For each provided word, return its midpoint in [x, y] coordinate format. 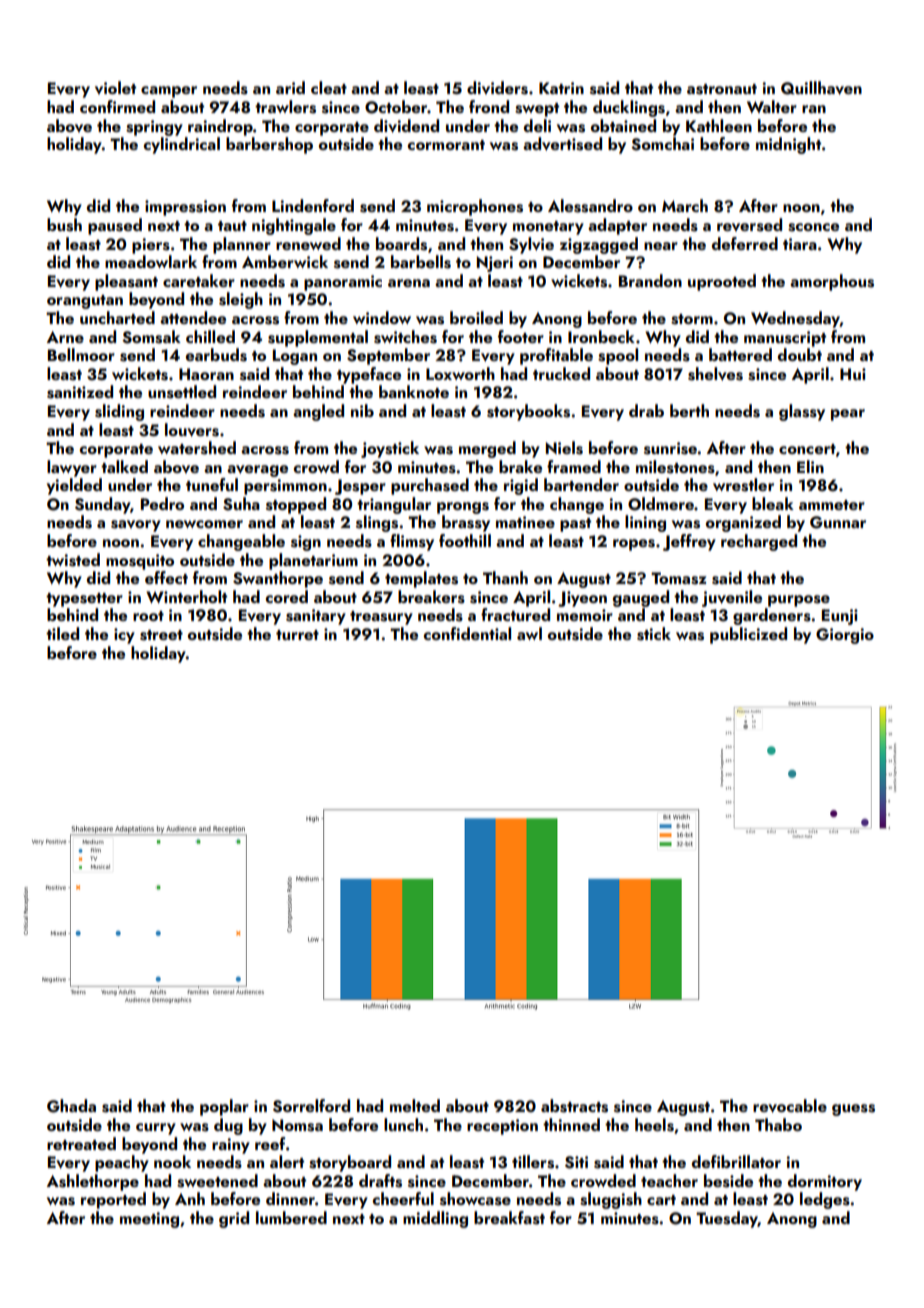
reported [113, 1200]
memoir [585, 615]
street [161, 635]
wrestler [743, 485]
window [382, 317]
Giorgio [845, 636]
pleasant [126, 282]
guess [853, 1110]
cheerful [403, 1198]
